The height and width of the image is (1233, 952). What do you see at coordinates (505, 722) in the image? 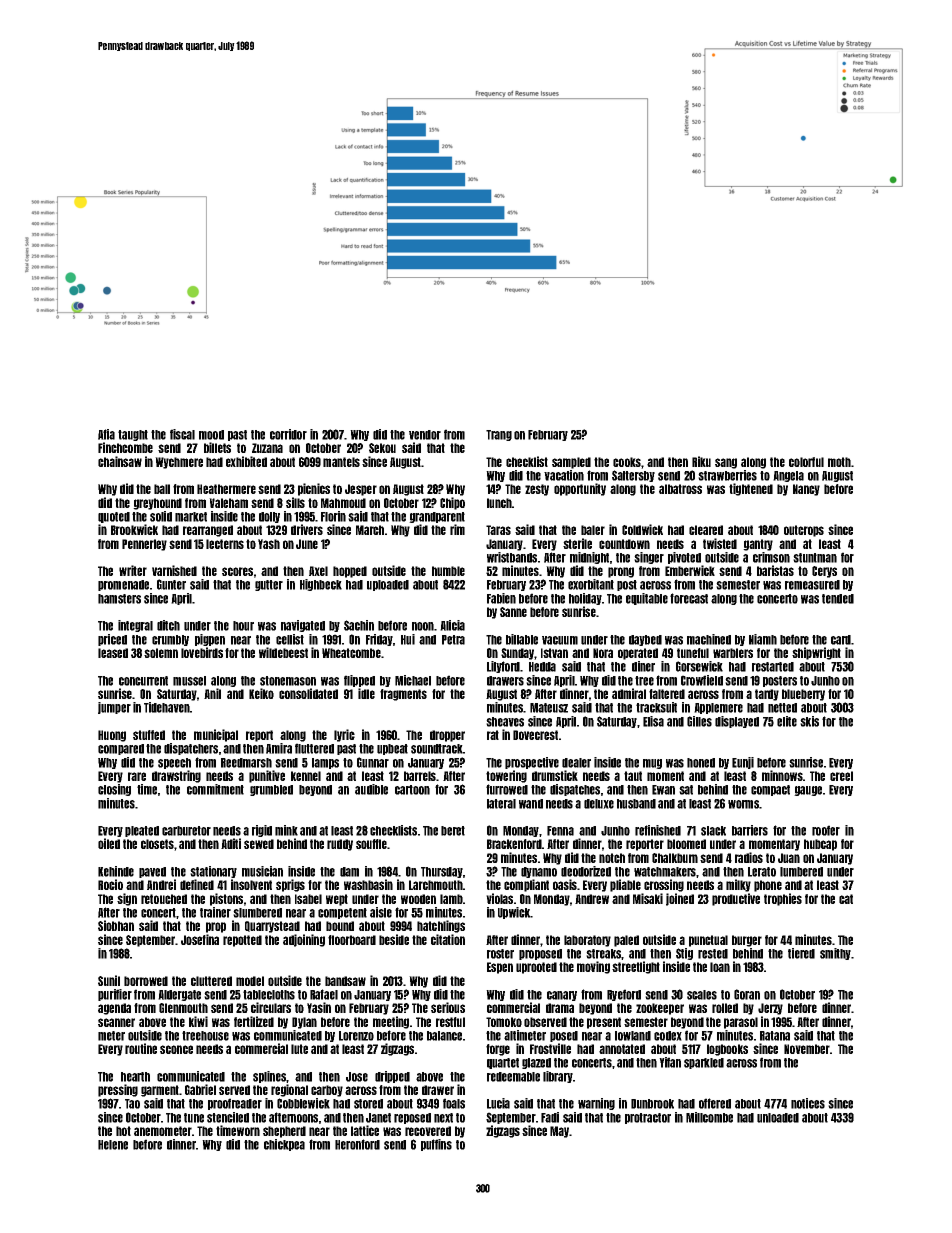
I see `sheaves` at bounding box center [505, 722].
